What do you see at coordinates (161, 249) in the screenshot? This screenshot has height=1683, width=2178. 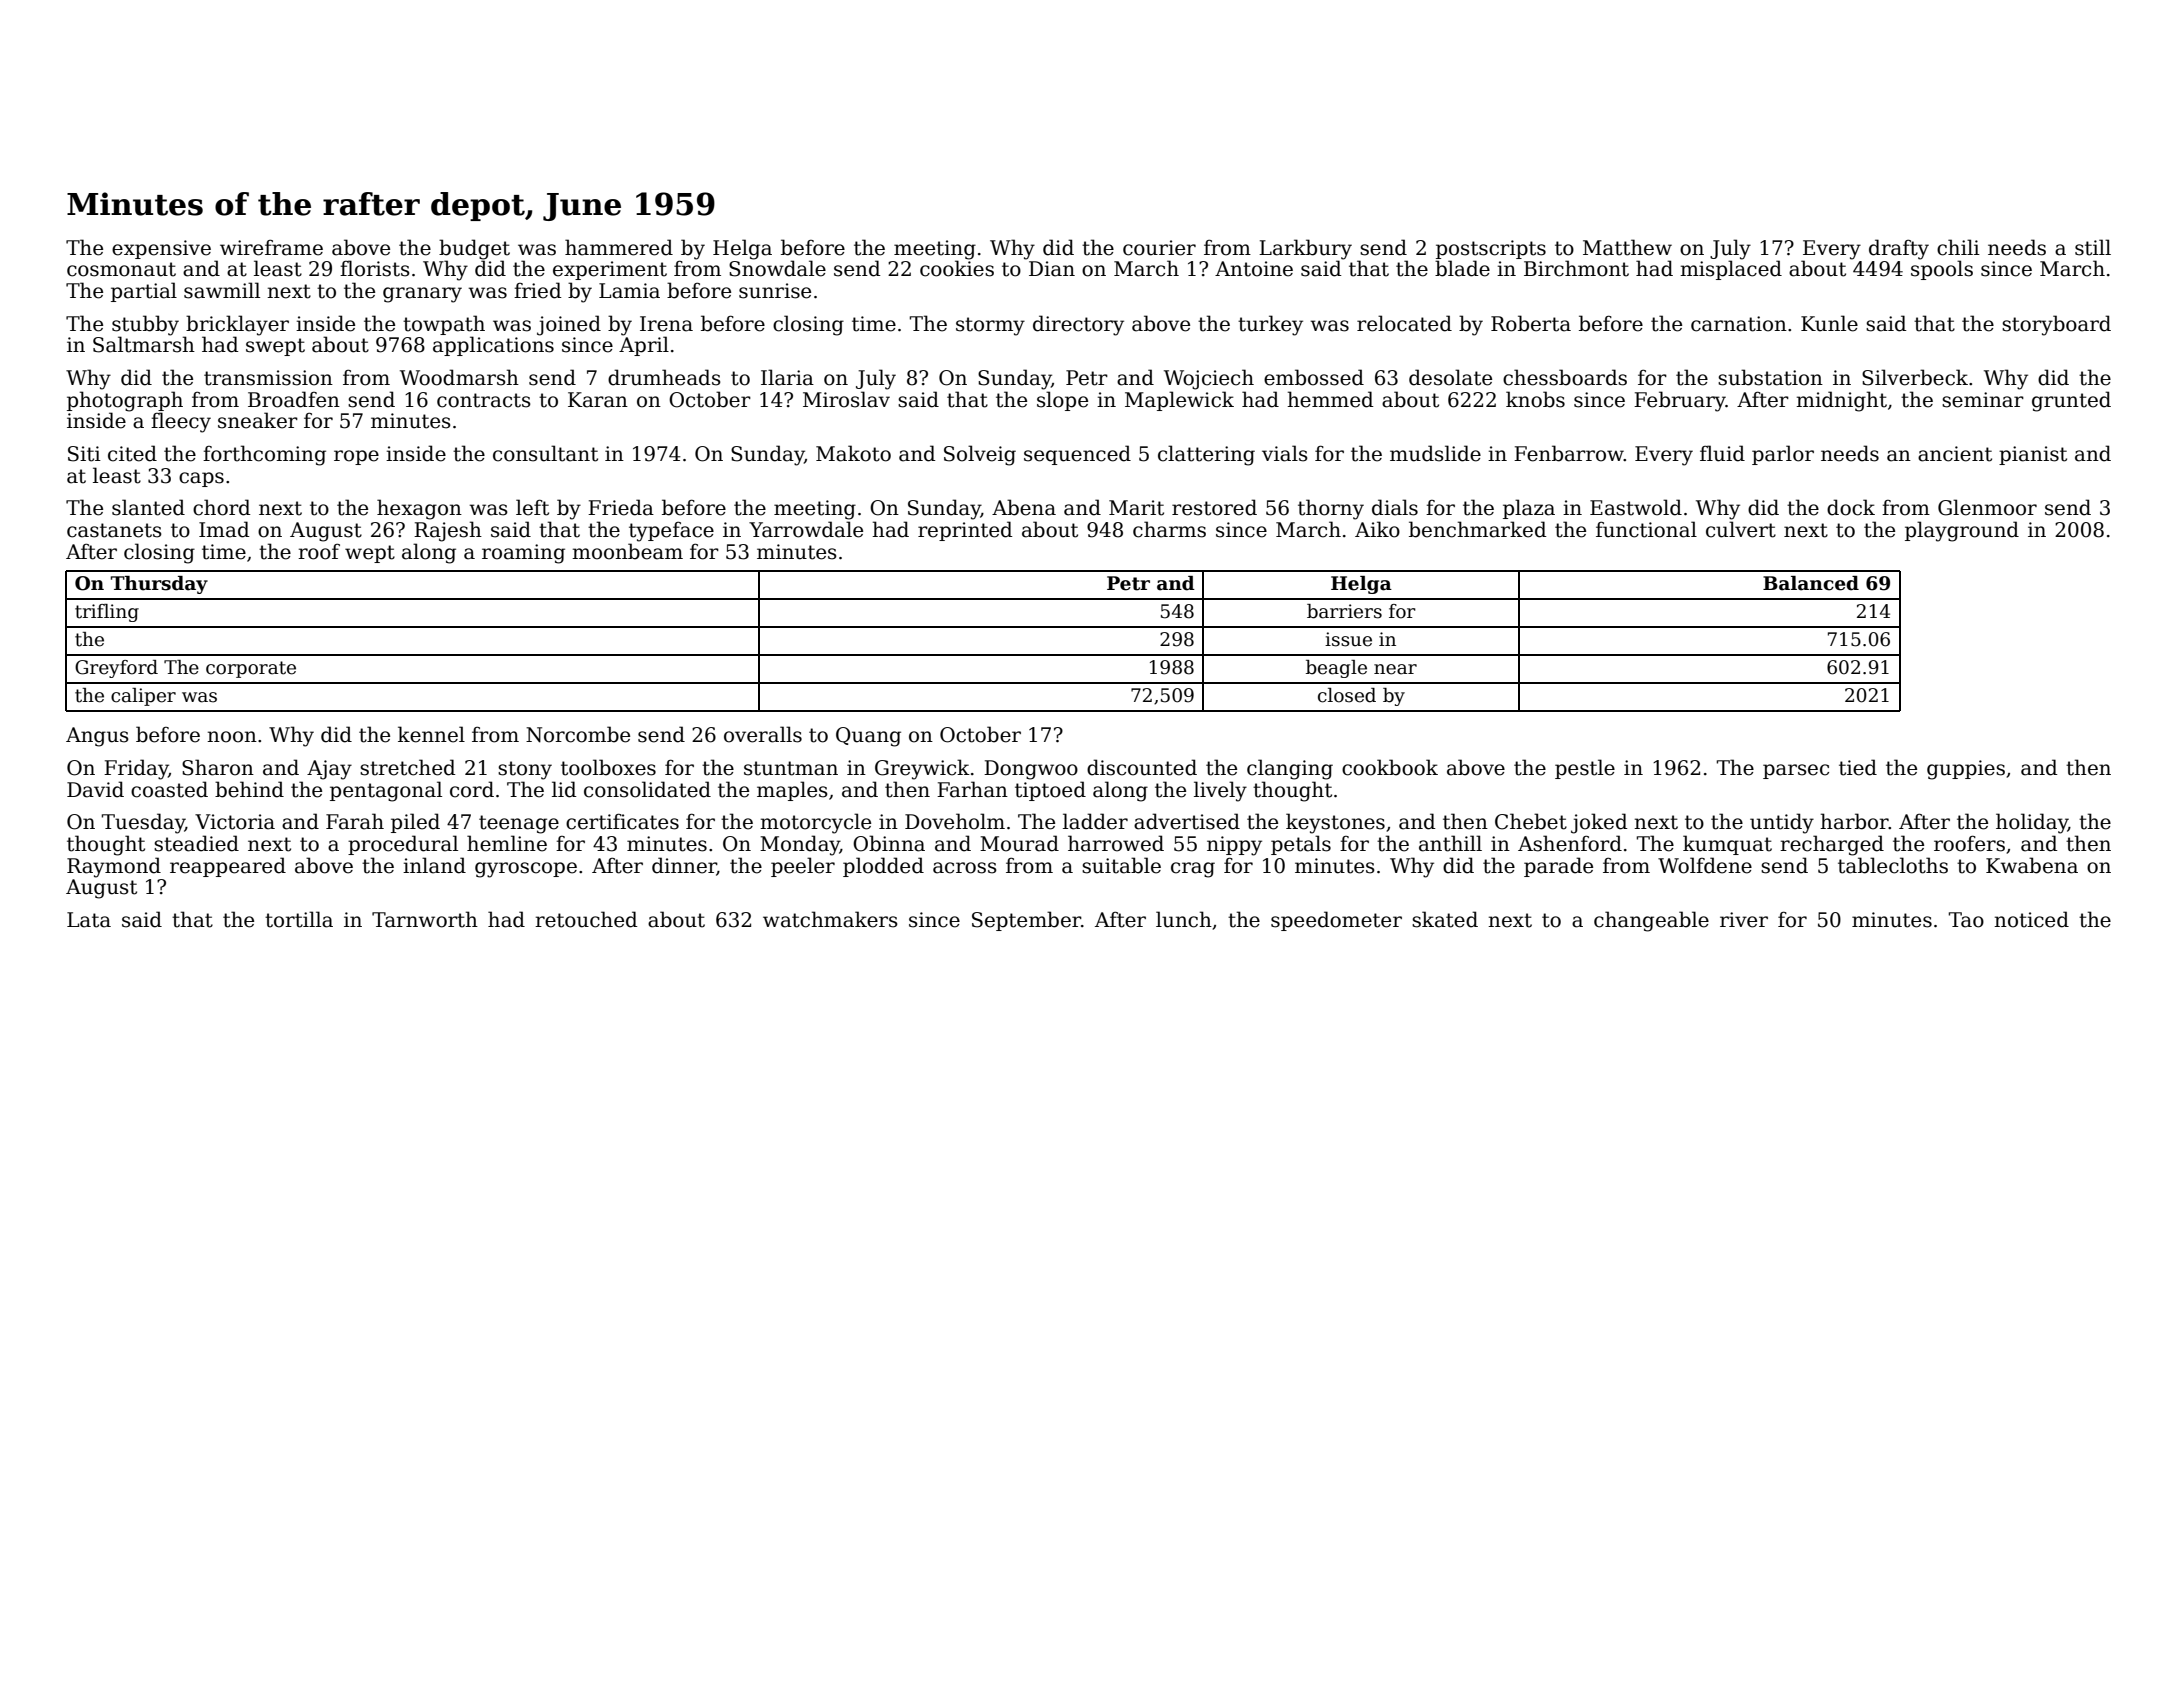 I see `expensive` at bounding box center [161, 249].
